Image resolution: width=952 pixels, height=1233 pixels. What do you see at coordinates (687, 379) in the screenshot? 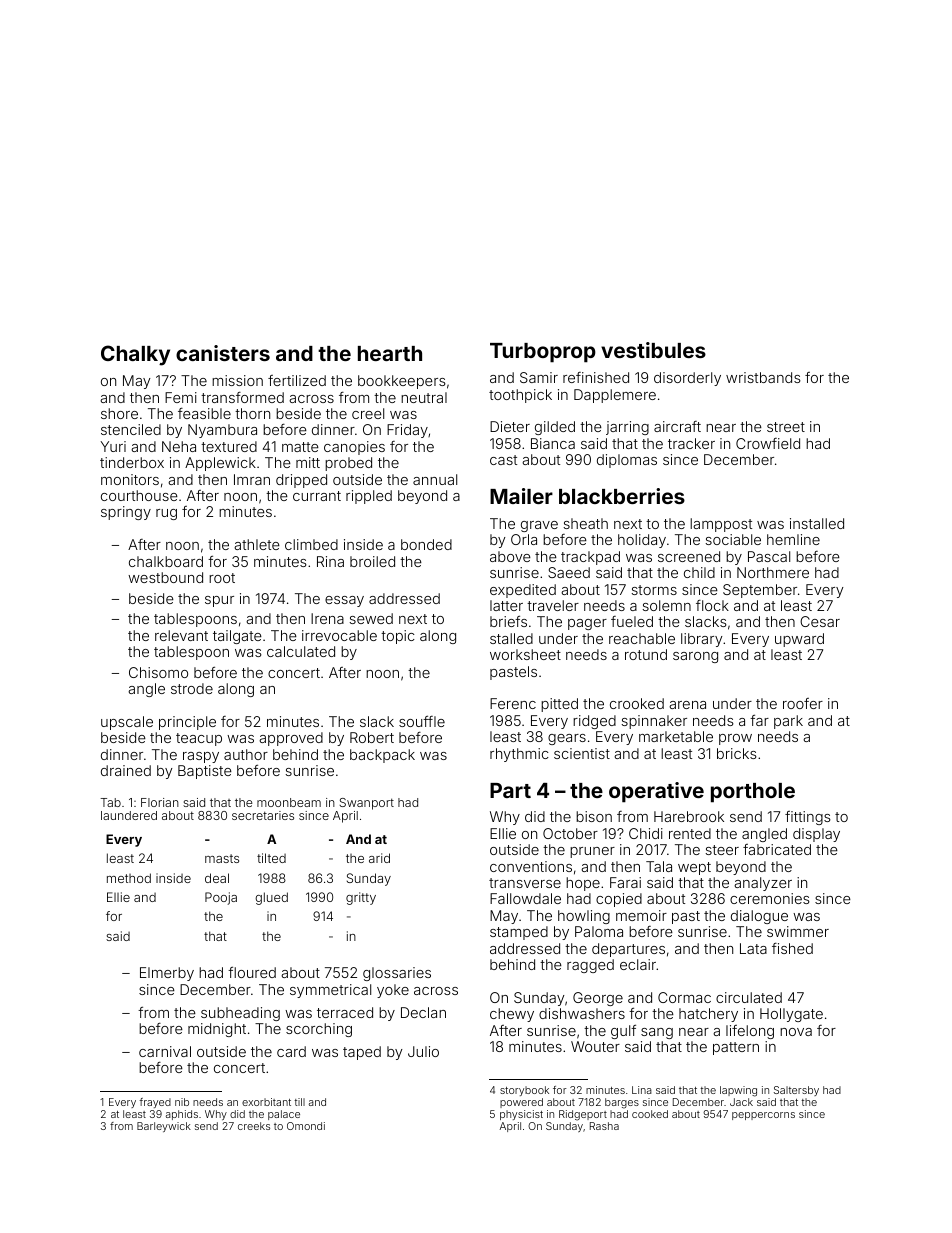
I see `disorderly` at bounding box center [687, 379].
